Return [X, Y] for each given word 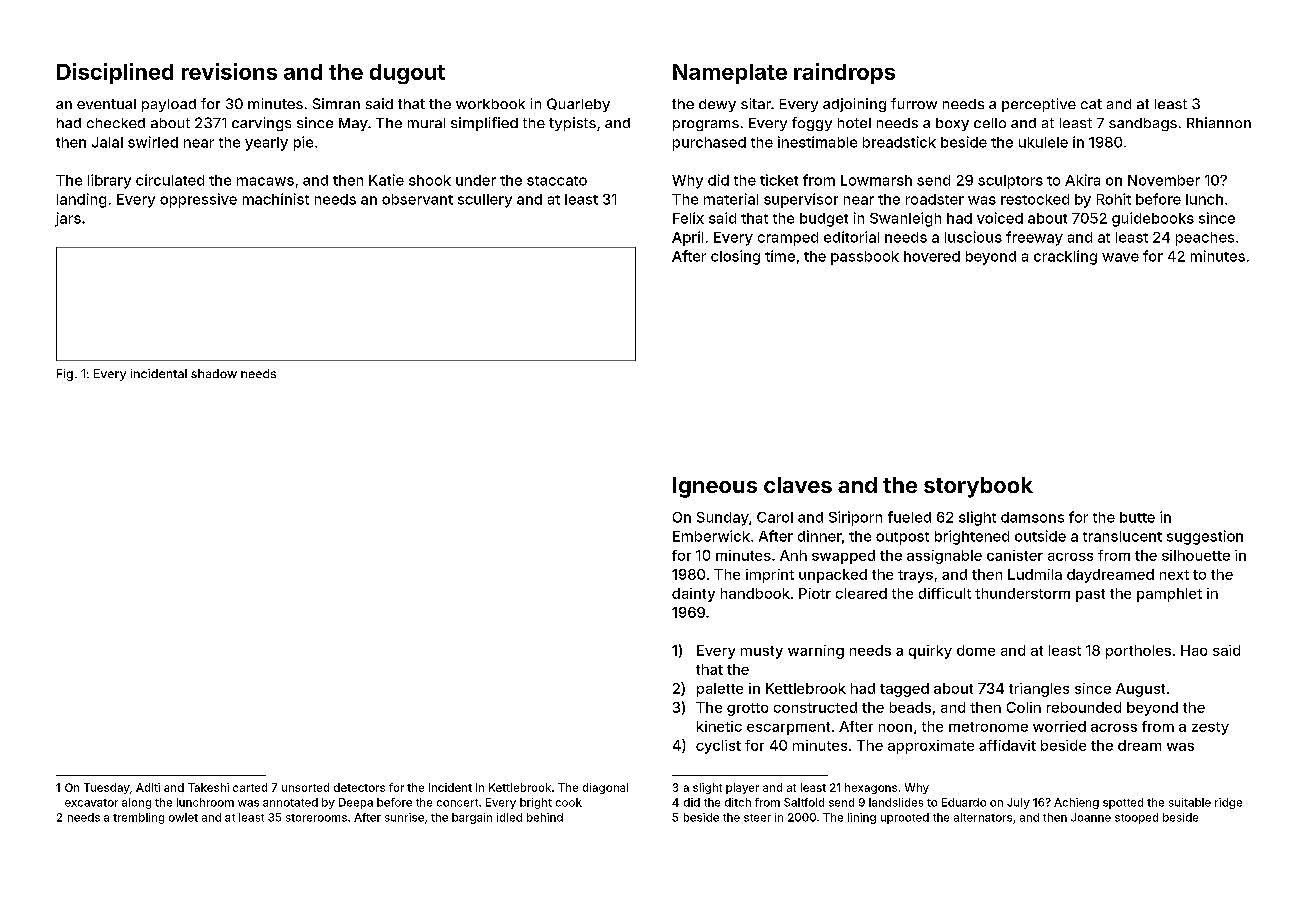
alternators [983, 817]
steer [757, 818]
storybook [978, 487]
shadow [214, 373]
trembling [138, 818]
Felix [688, 218]
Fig [65, 375]
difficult [945, 593]
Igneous [715, 487]
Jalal [107, 142]
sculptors [1010, 182]
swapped [843, 557]
